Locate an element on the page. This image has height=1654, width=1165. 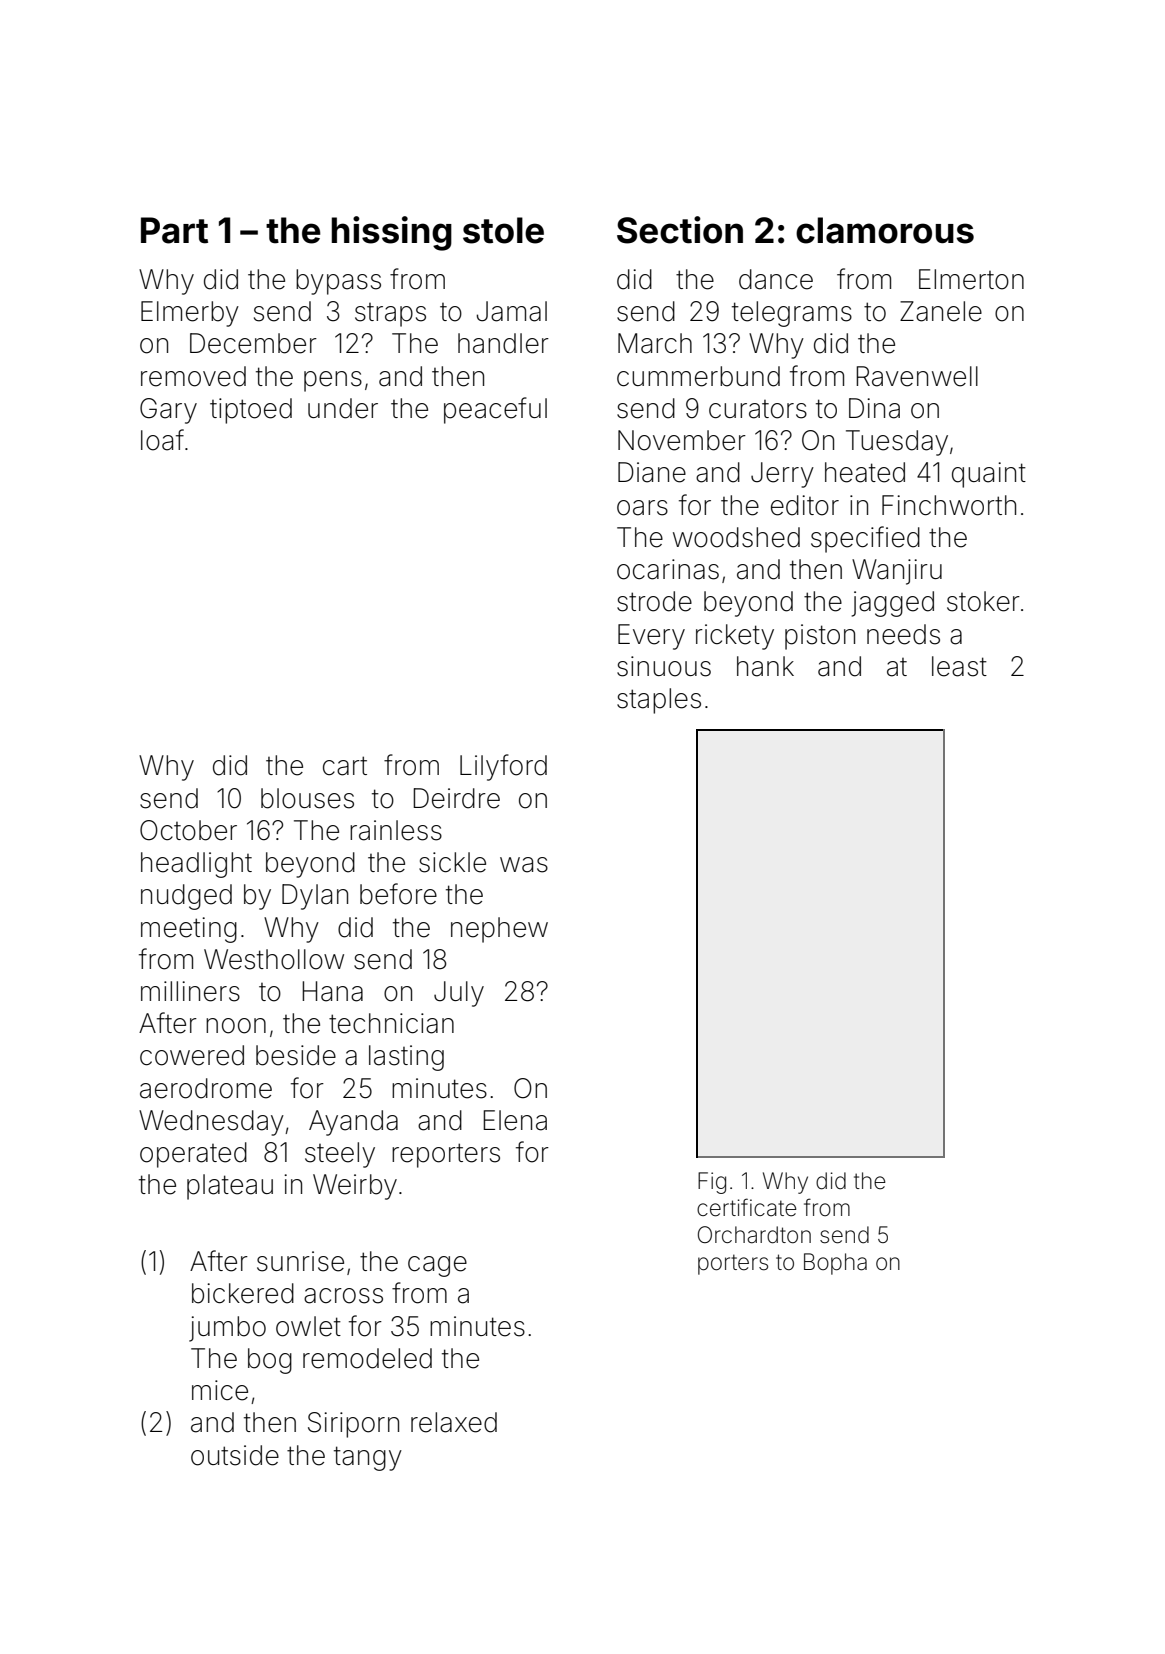
relaxed is located at coordinates (454, 1422).
